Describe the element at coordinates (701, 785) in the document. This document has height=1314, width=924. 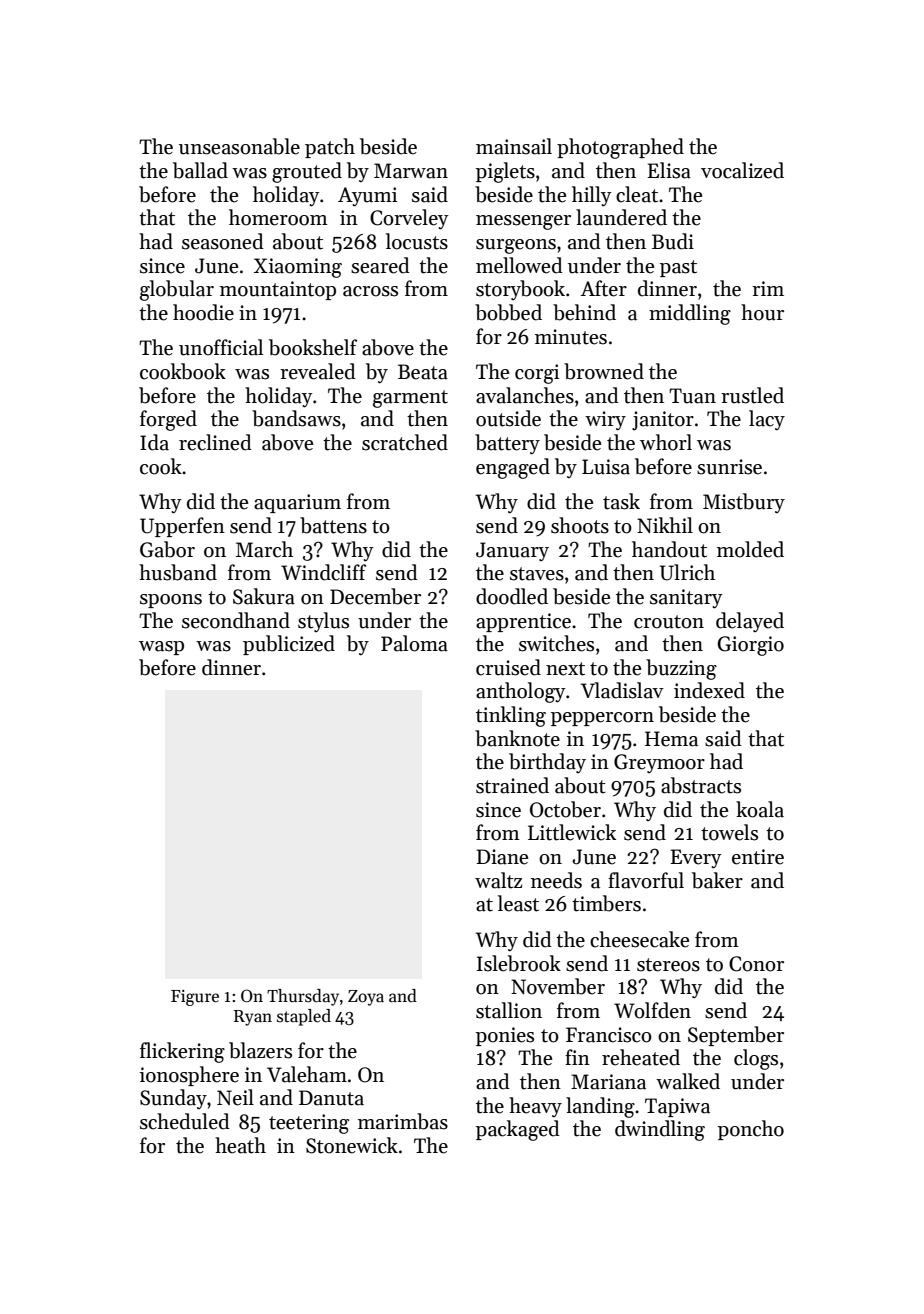
I see `abstracts` at that location.
